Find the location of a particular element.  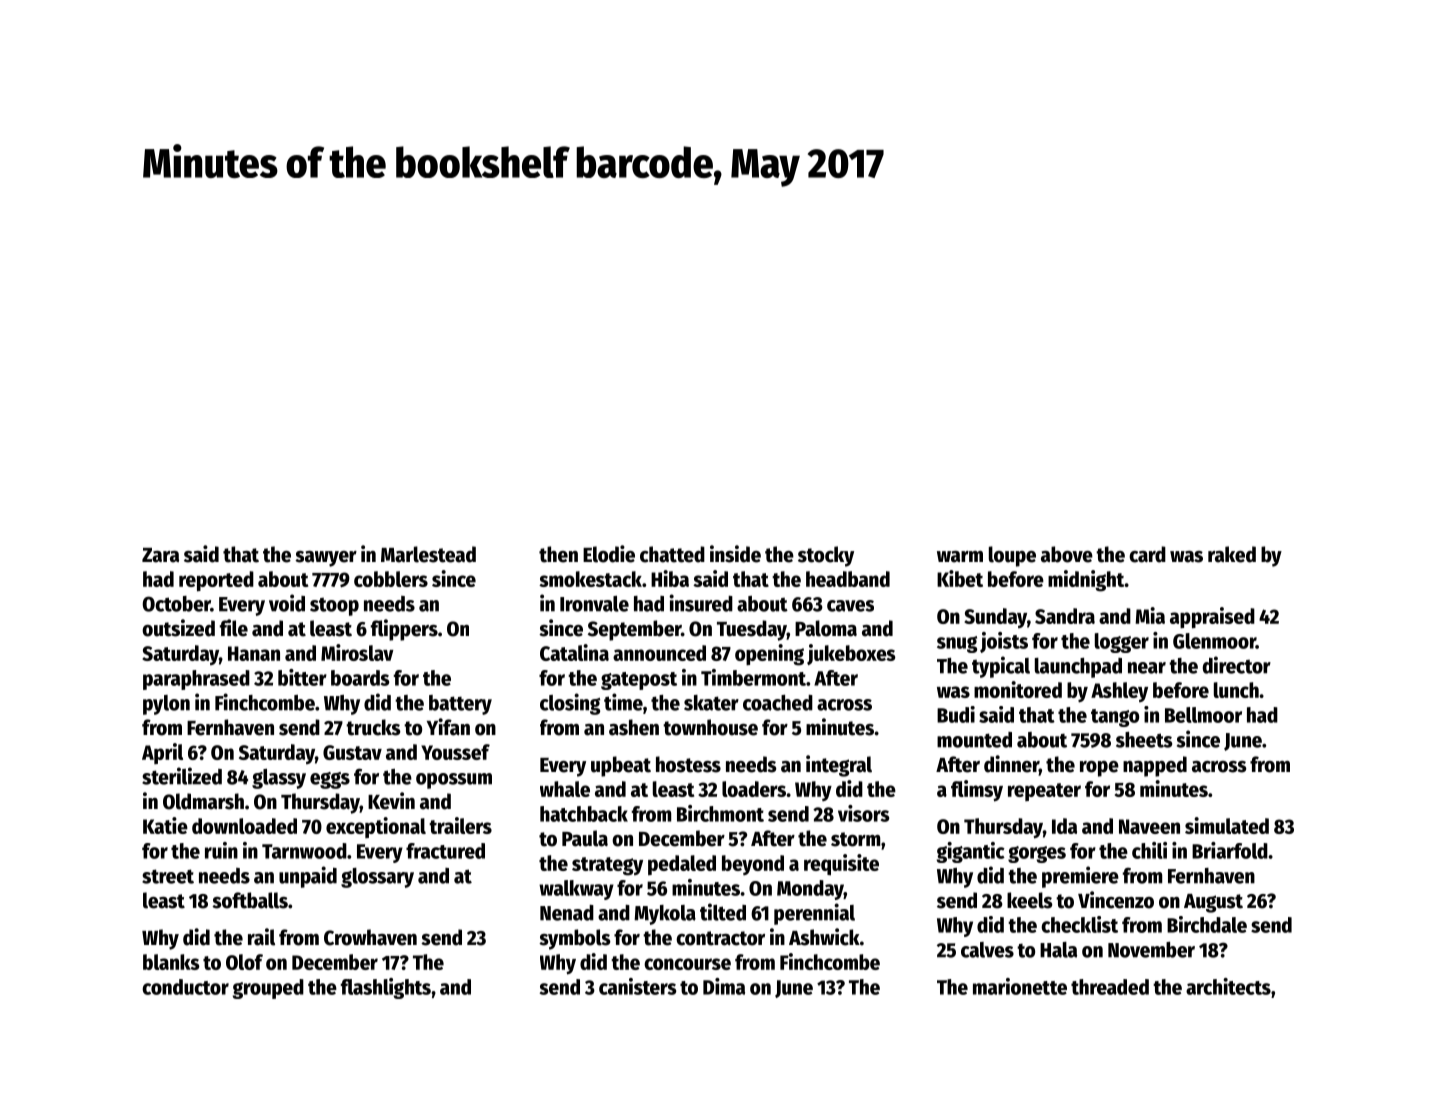

closing is located at coordinates (570, 704).
